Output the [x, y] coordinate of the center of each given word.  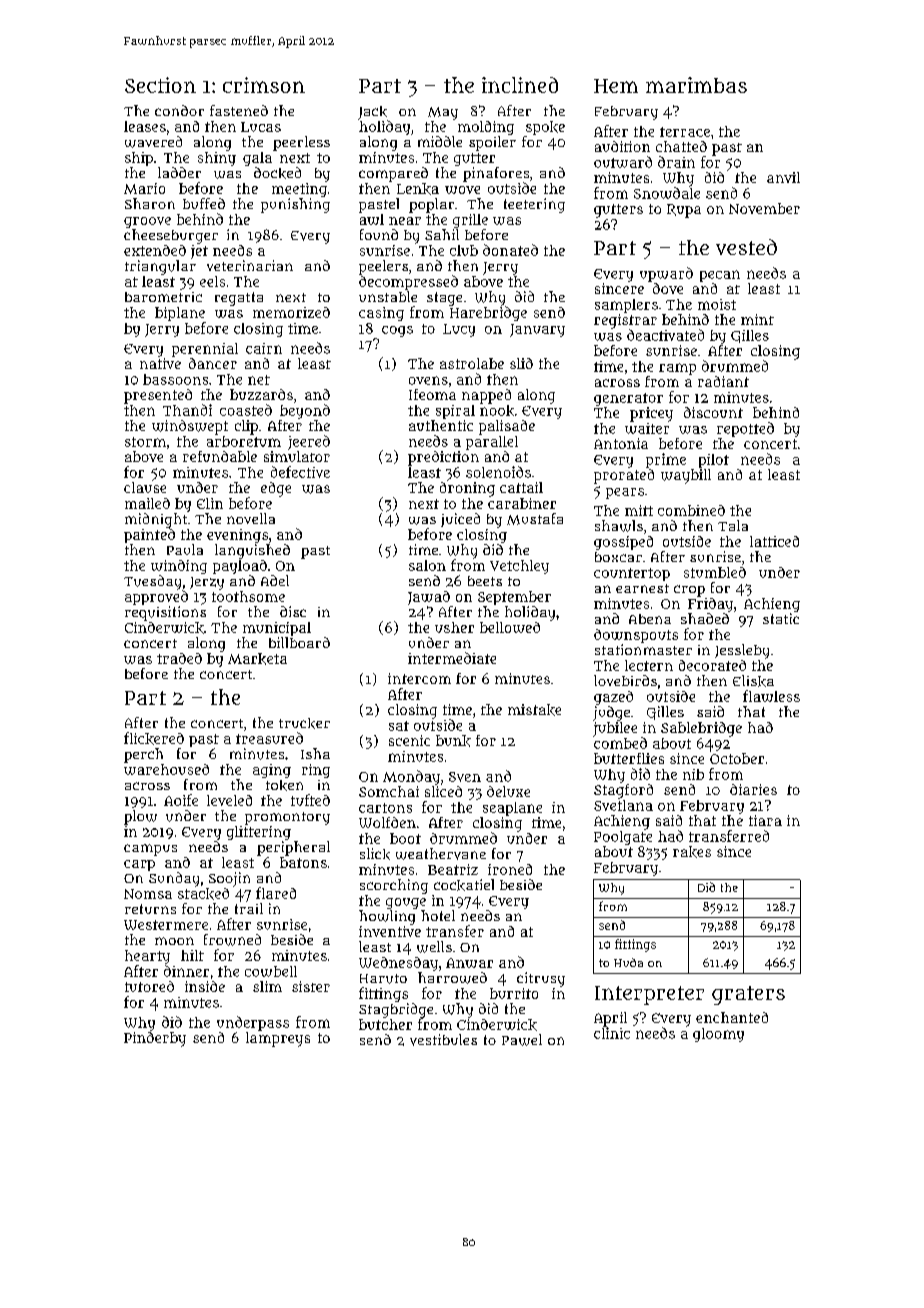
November [764, 208]
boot [405, 838]
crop [689, 591]
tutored [149, 986]
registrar [625, 321]
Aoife [181, 800]
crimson [264, 85]
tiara [765, 820]
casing [381, 314]
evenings [237, 536]
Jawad [429, 598]
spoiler [492, 143]
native [160, 363]
